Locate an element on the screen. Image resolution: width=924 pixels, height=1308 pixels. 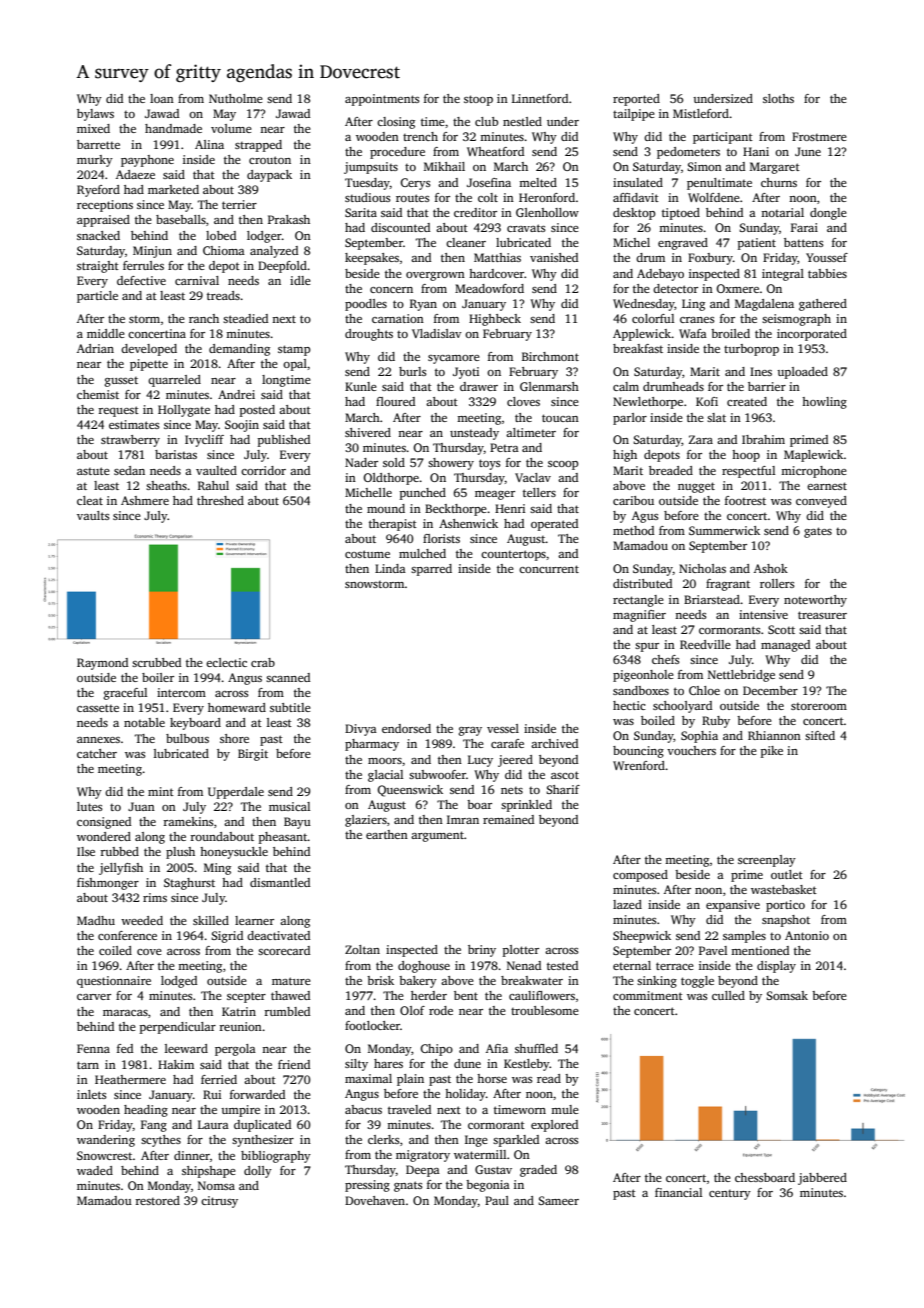
countertops is located at coordinates (513, 555).
